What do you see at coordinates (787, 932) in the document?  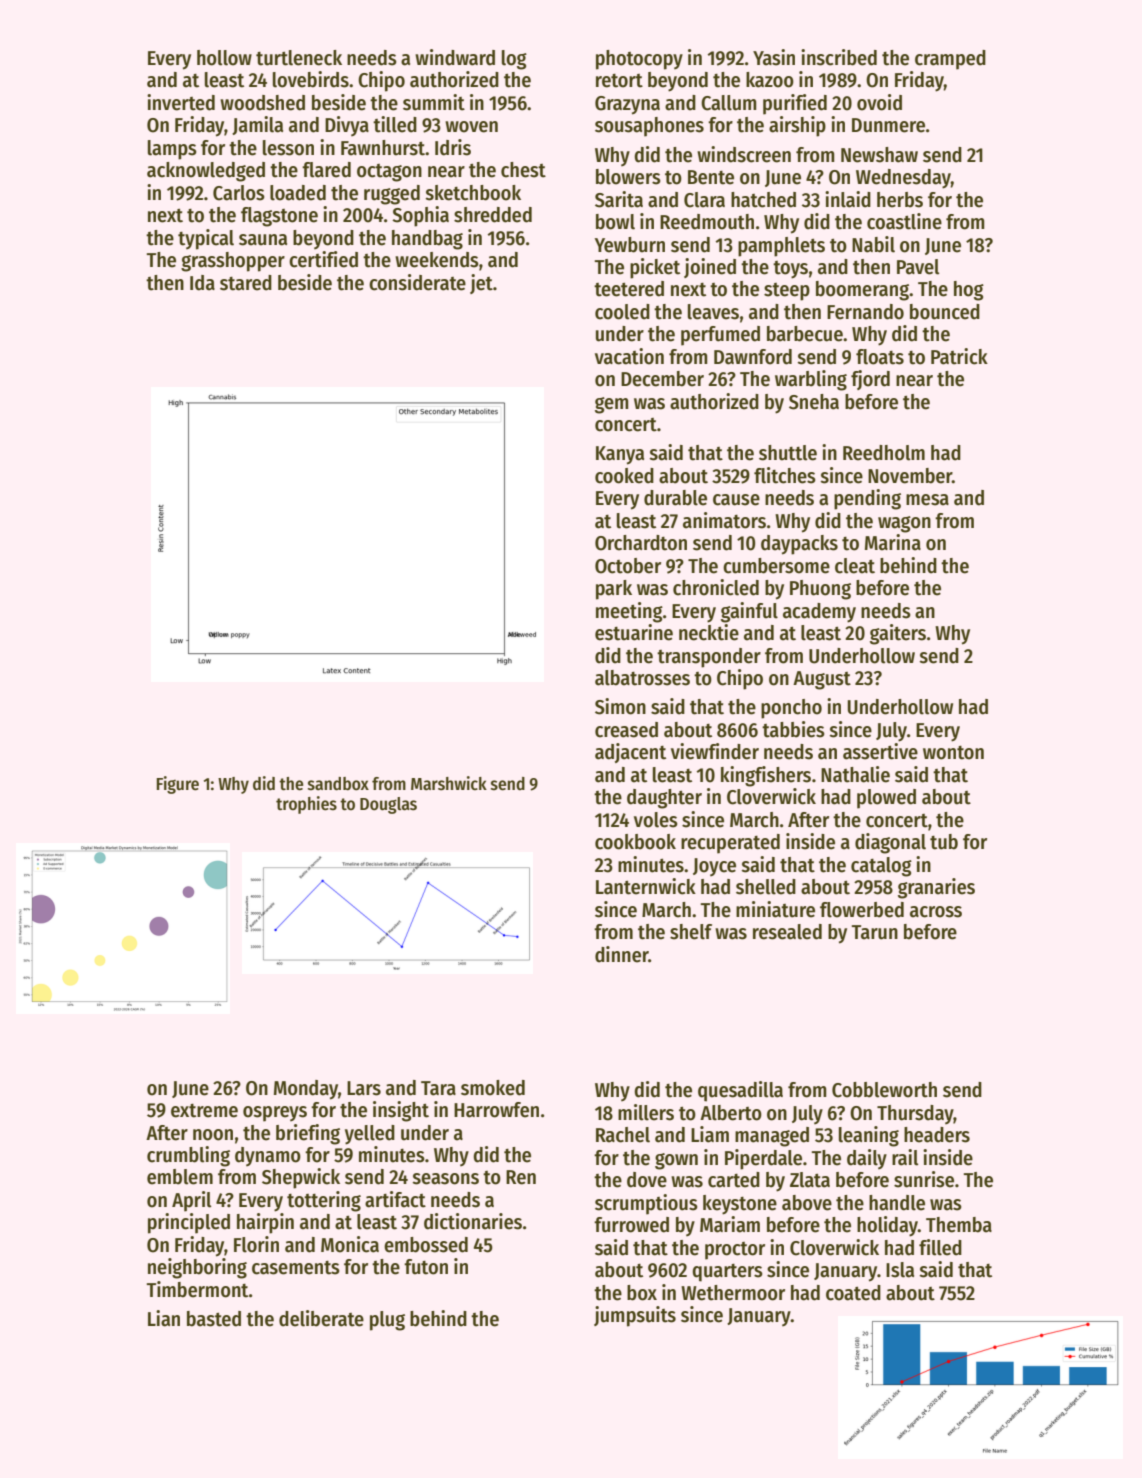 I see `resealed` at bounding box center [787, 932].
